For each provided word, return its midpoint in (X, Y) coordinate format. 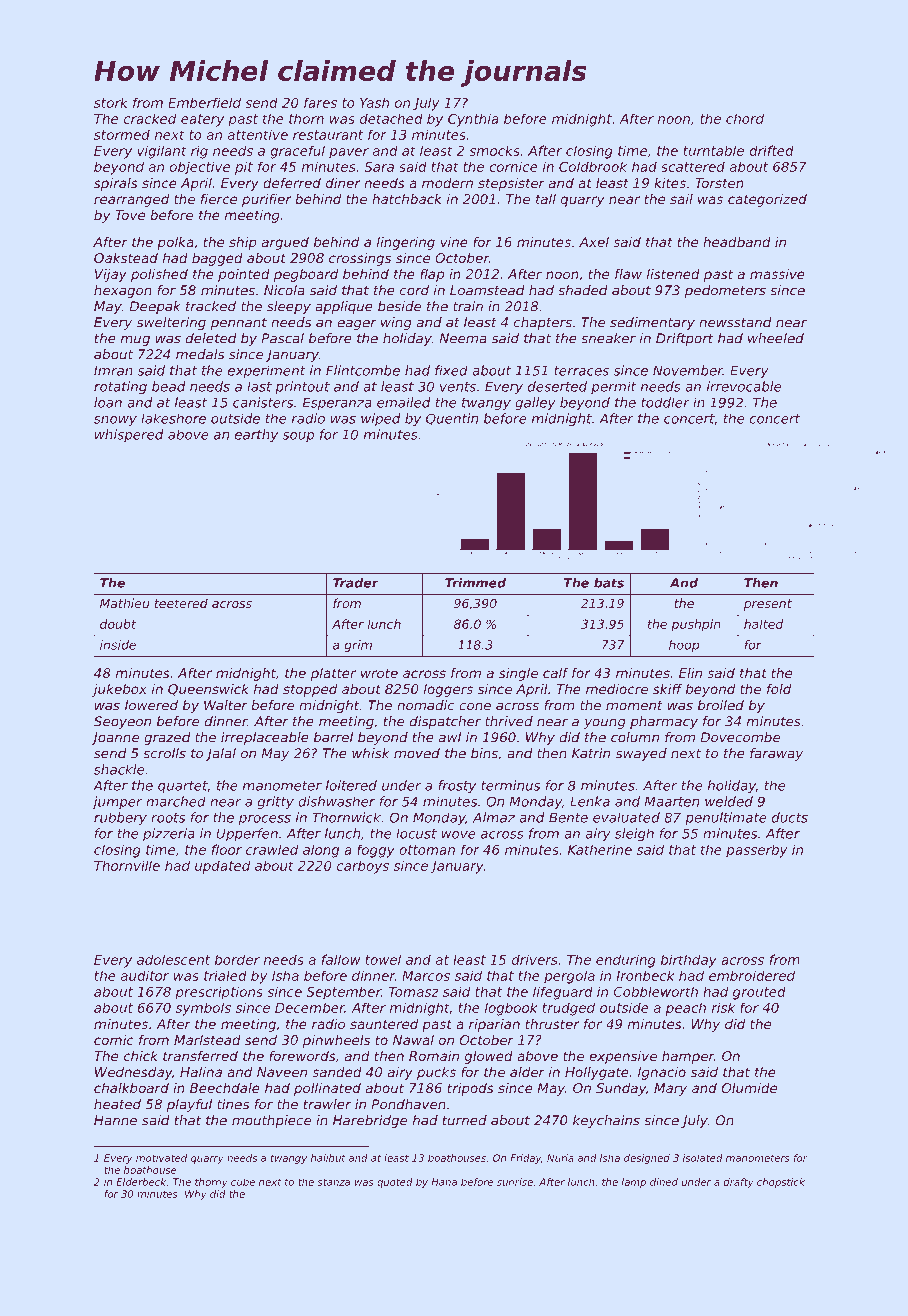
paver (349, 153)
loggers (448, 690)
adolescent (173, 959)
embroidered (752, 975)
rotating (120, 387)
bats (609, 583)
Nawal (413, 1040)
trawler (327, 1104)
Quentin (452, 419)
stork (111, 102)
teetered (181, 603)
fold (779, 689)
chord (745, 118)
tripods (471, 1089)
